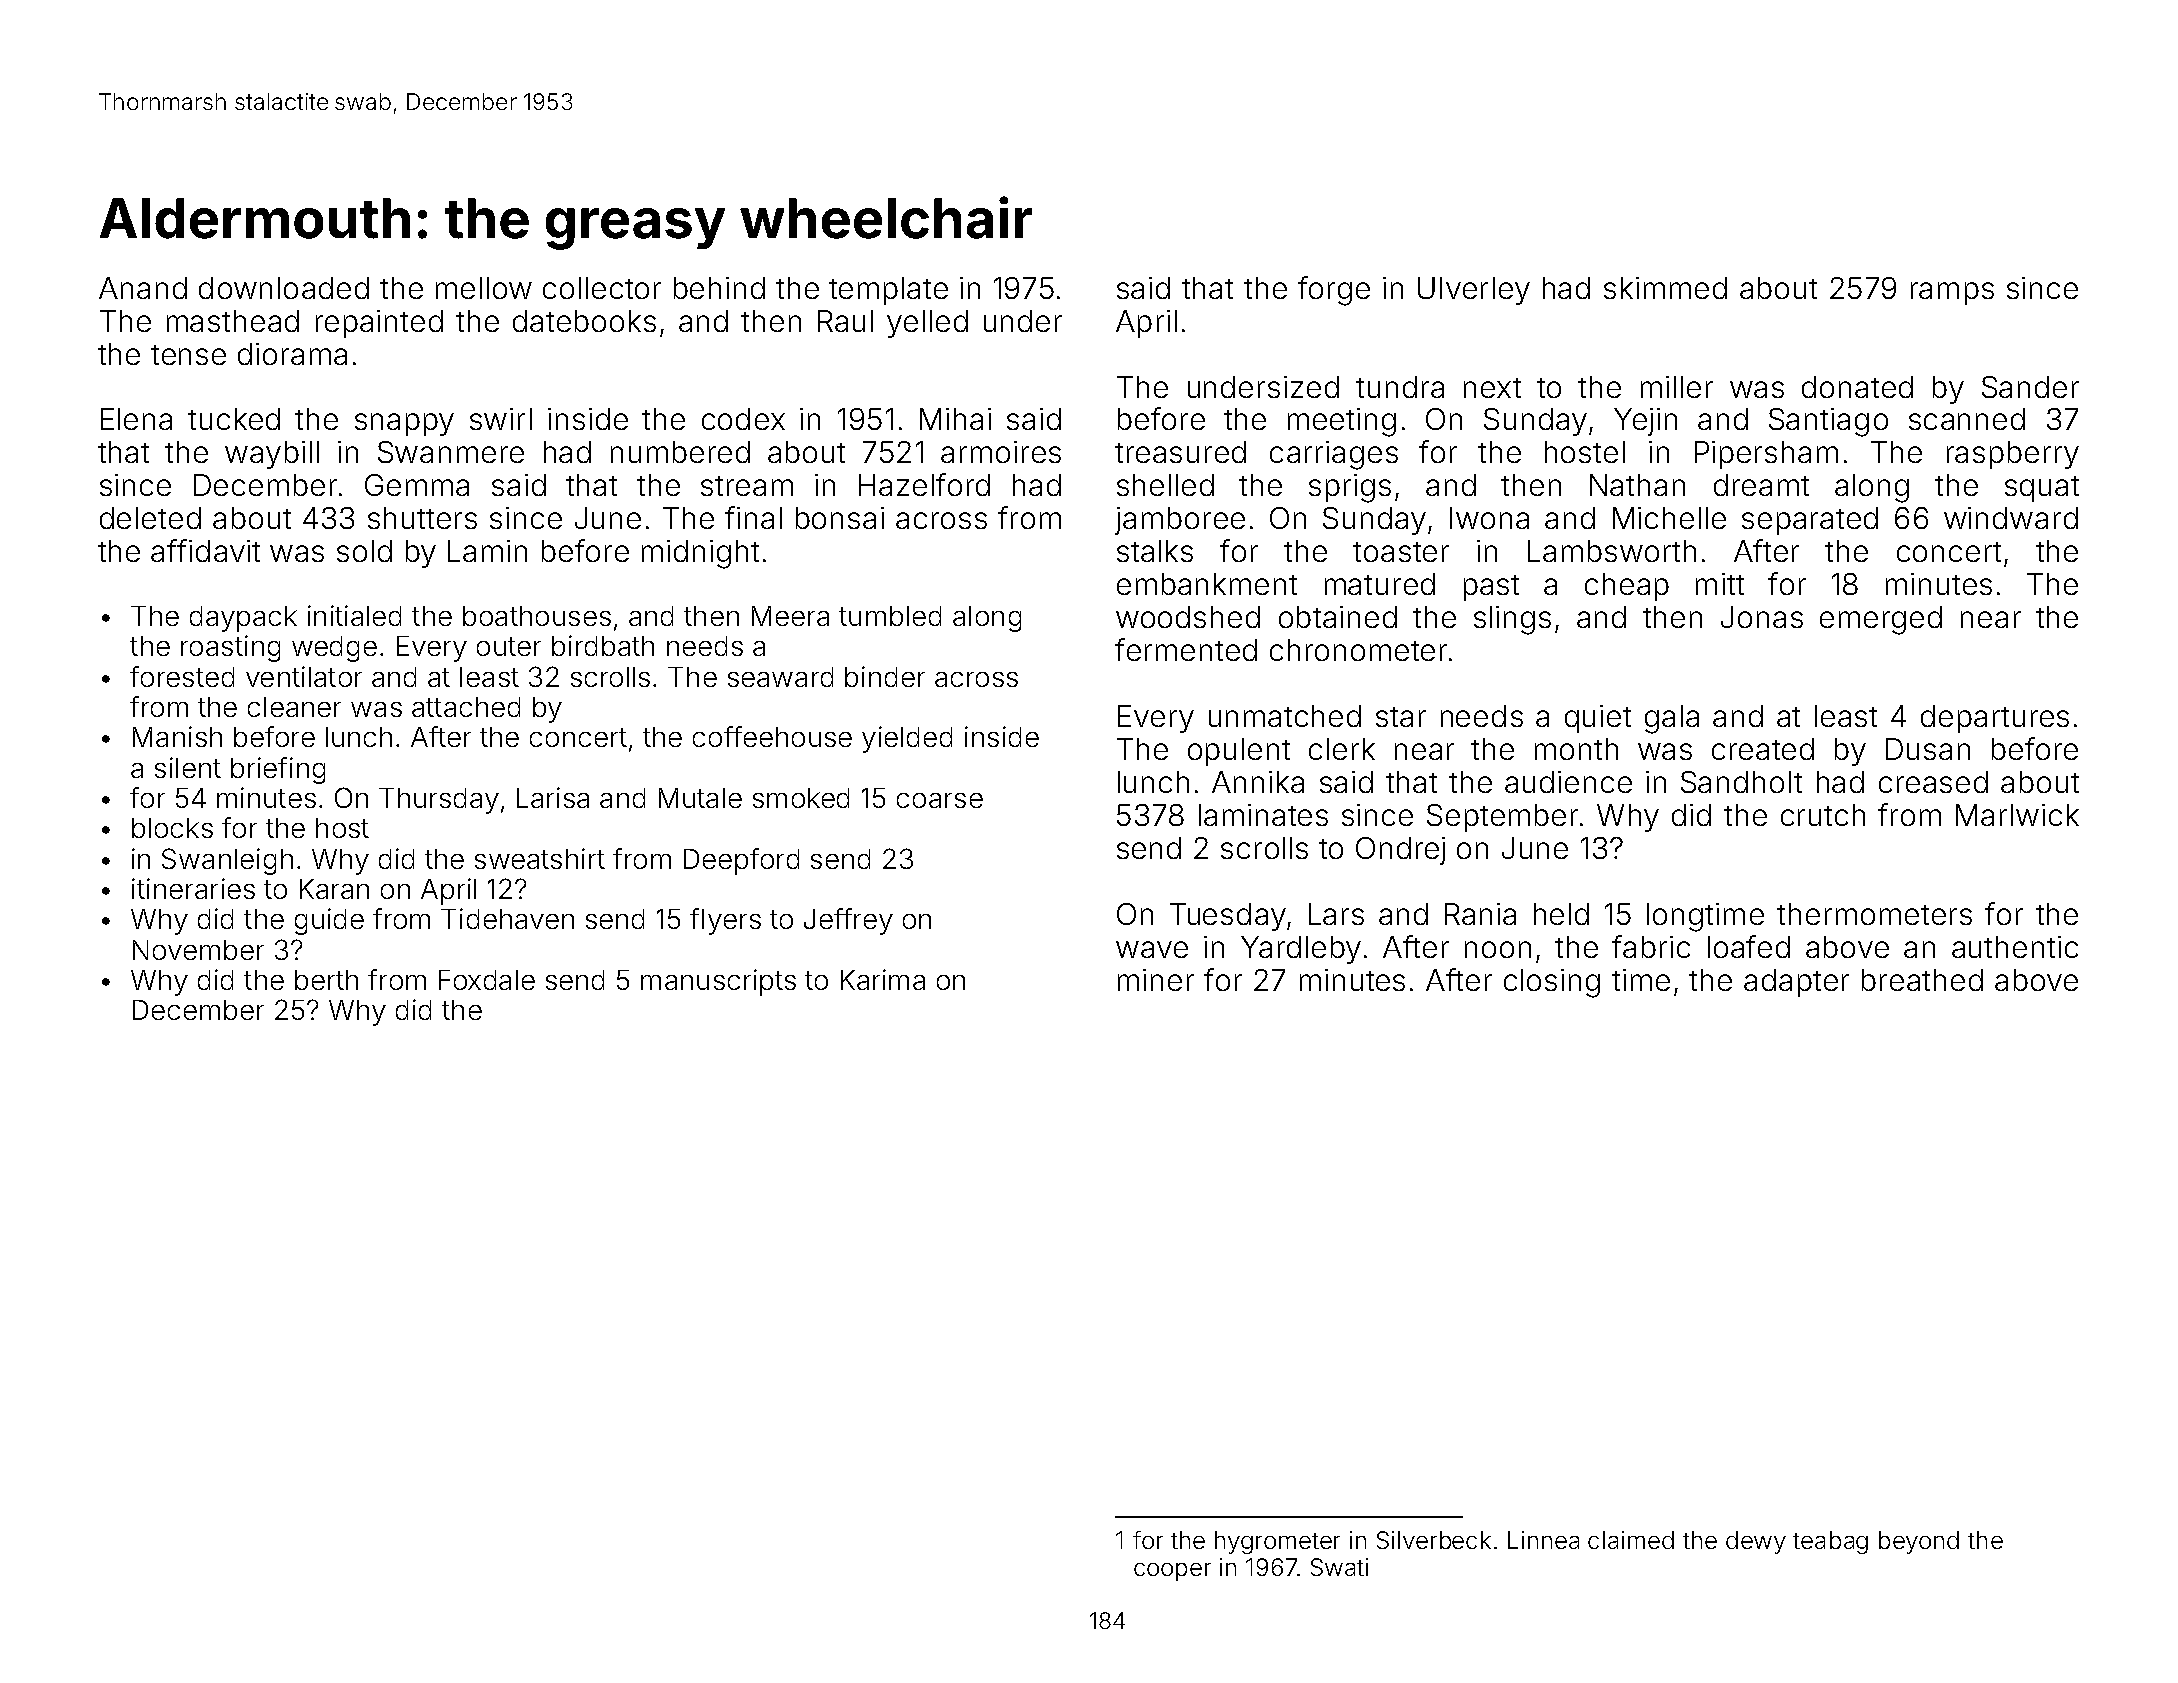 This screenshot has width=2178, height=1683. I want to click on deleted, so click(150, 518).
